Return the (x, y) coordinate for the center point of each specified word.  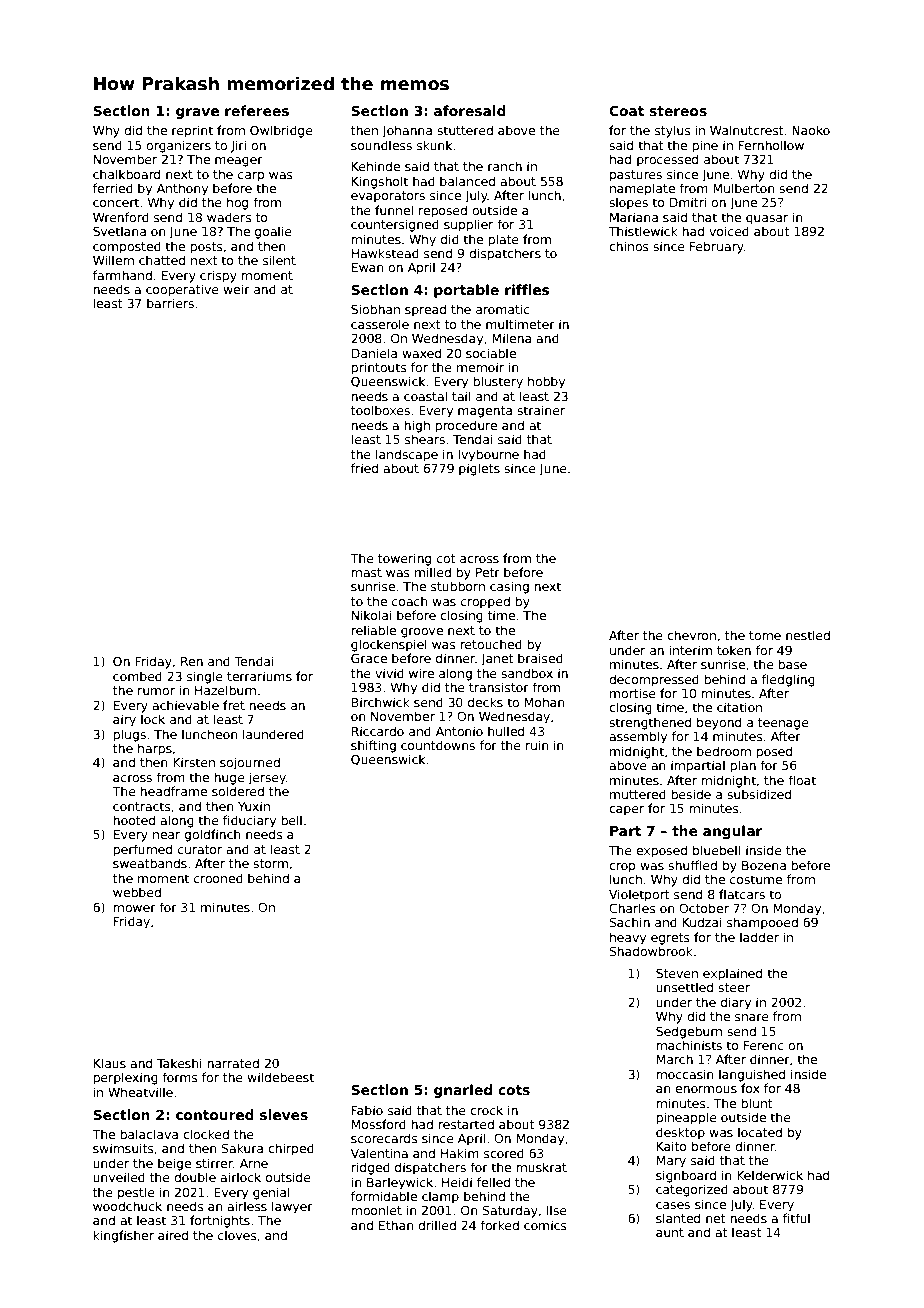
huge (229, 778)
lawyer (292, 1207)
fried (364, 468)
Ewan (367, 267)
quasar (767, 220)
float (802, 780)
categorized (692, 1190)
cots (514, 1090)
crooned (218, 878)
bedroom (724, 751)
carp (251, 177)
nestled (808, 635)
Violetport (639, 895)
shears (425, 439)
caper (626, 811)
